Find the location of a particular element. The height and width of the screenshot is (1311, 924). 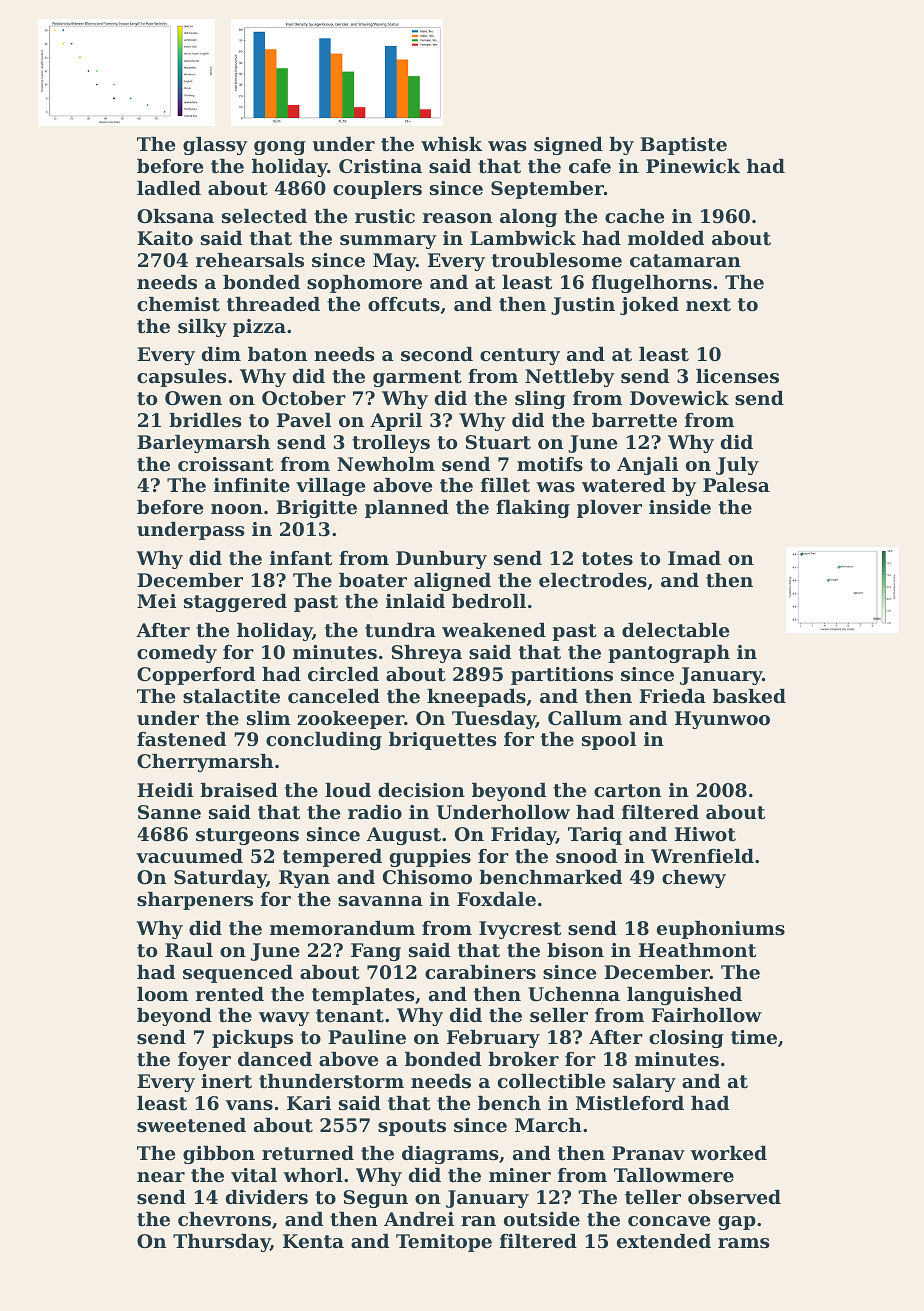

vital is located at coordinates (254, 1175).
